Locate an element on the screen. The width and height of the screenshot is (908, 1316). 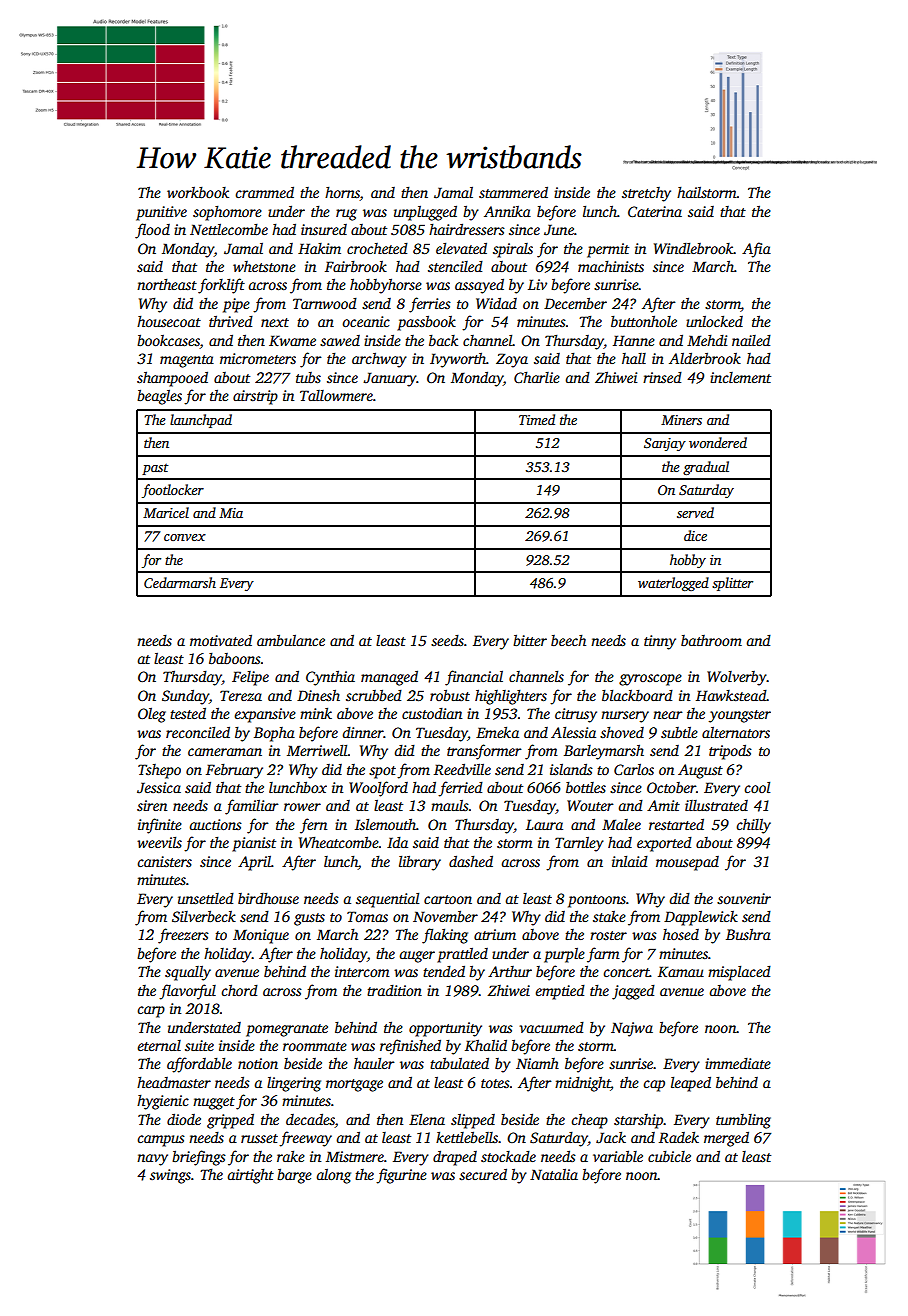
barge is located at coordinates (294, 1176).
